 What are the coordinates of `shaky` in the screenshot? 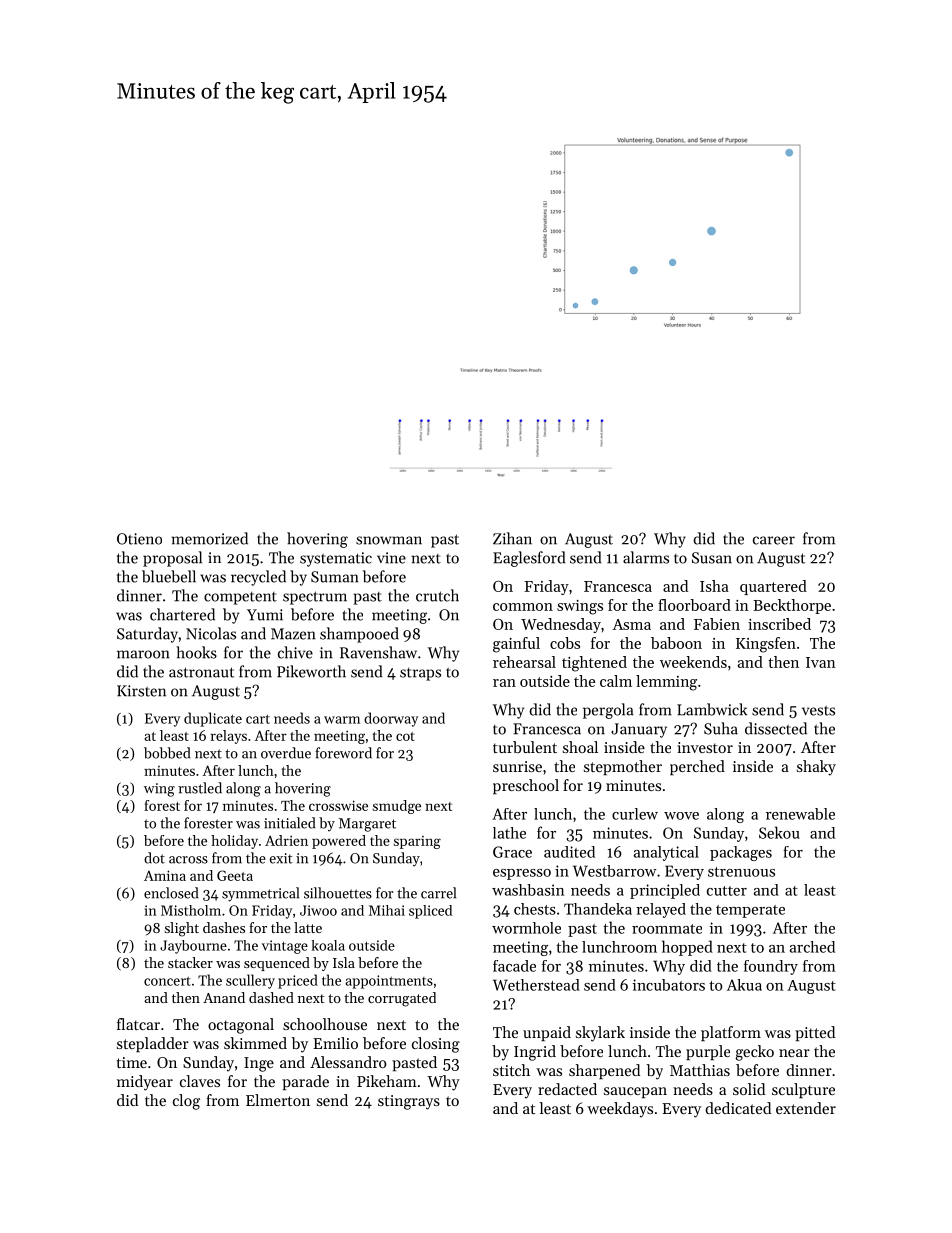 It's located at (816, 768).
